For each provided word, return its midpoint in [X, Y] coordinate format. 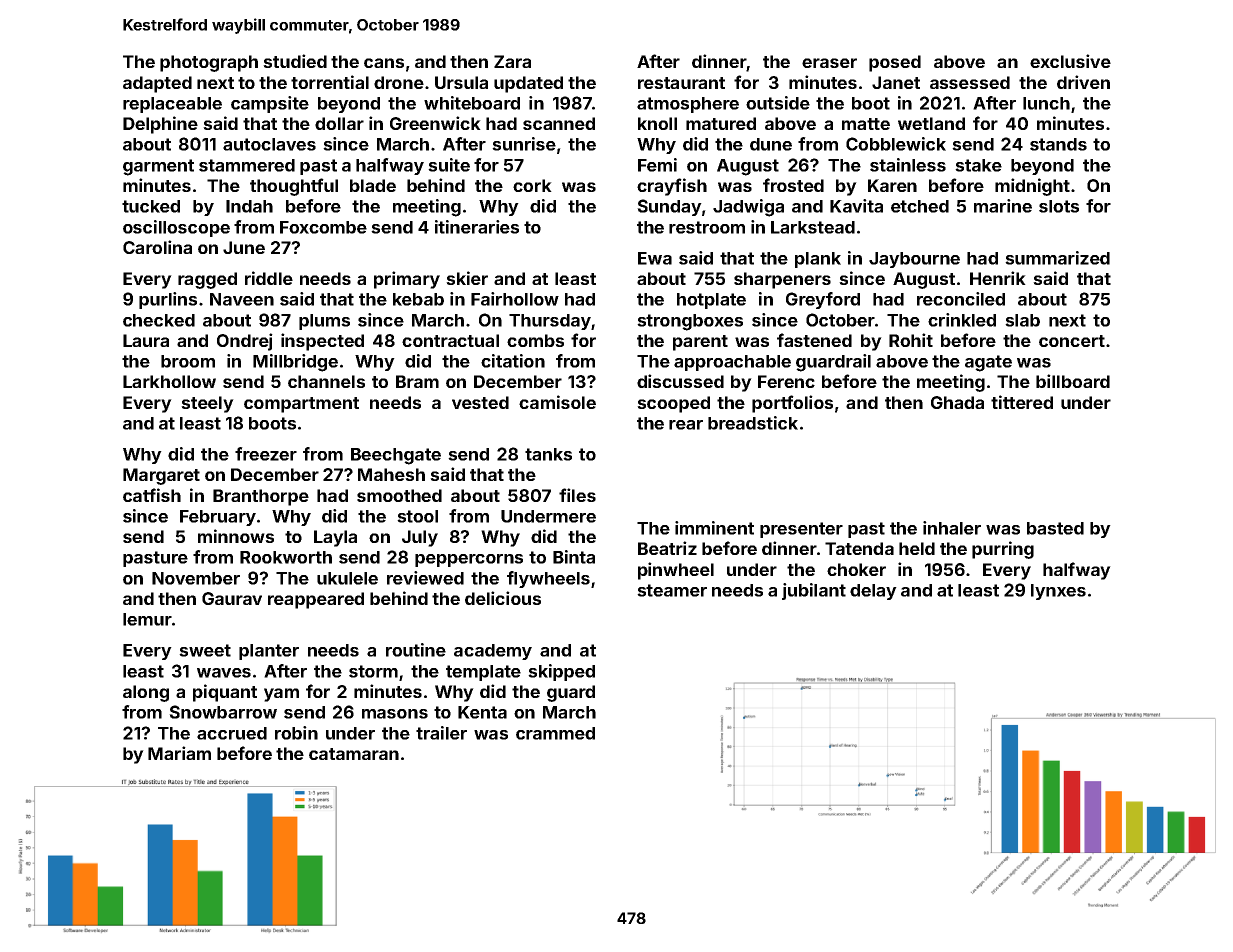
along [146, 693]
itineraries [477, 227]
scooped [673, 404]
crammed [555, 733]
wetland [931, 123]
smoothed [399, 495]
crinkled [962, 320]
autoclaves [269, 144]
